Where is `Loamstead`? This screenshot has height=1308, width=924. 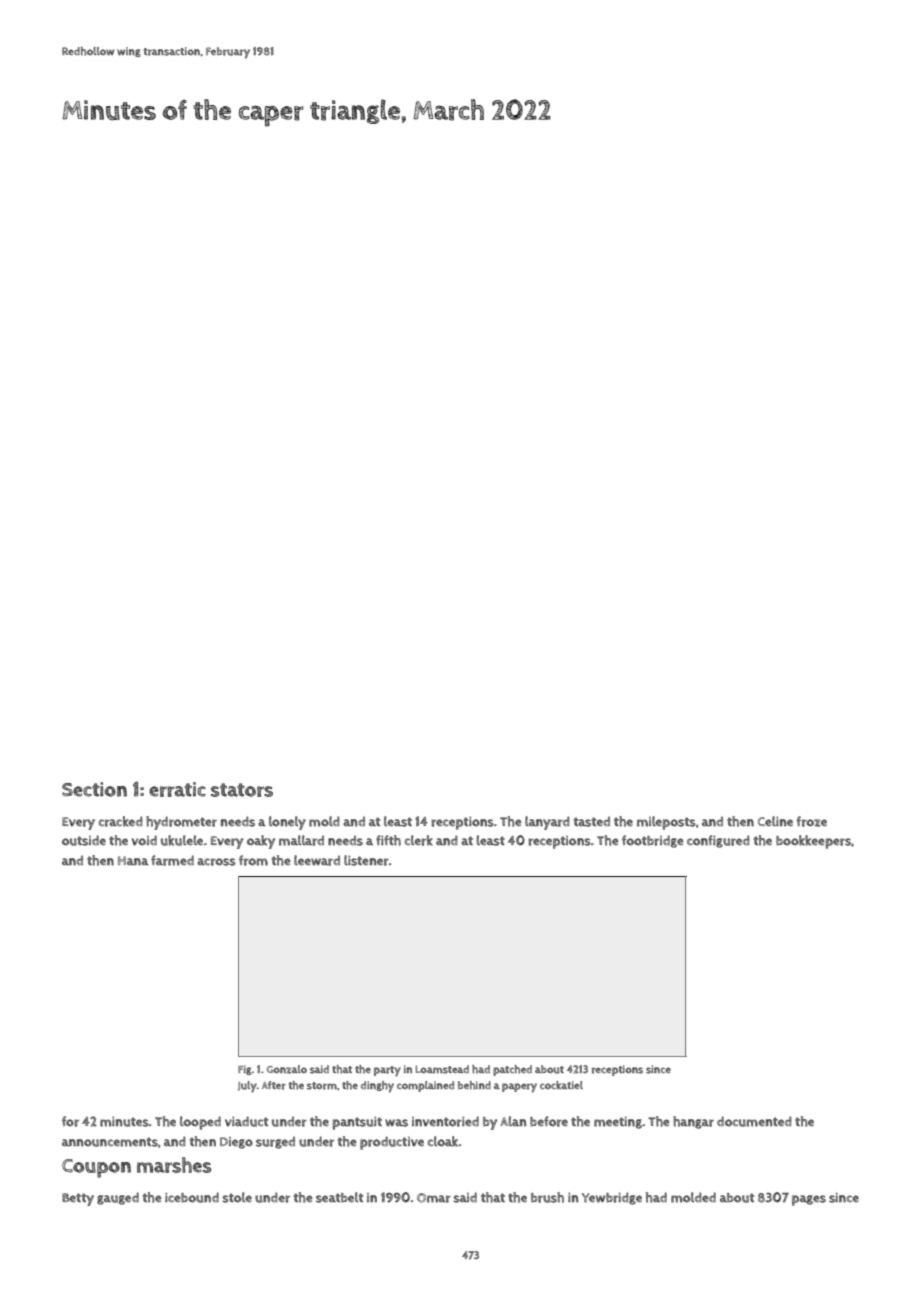 Loamstead is located at coordinates (442, 1069).
